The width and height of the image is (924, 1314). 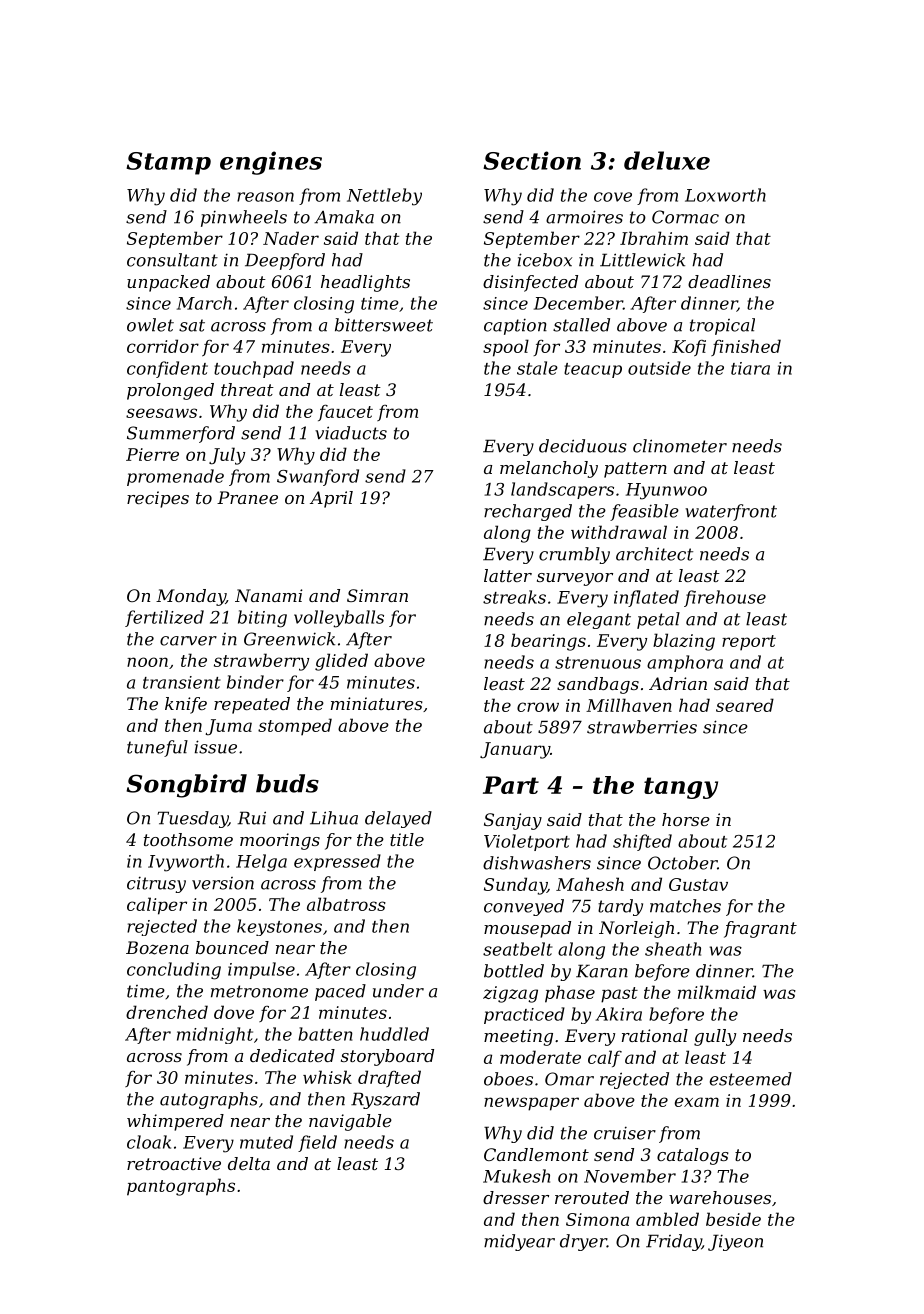 I want to click on shifted, so click(x=642, y=842).
